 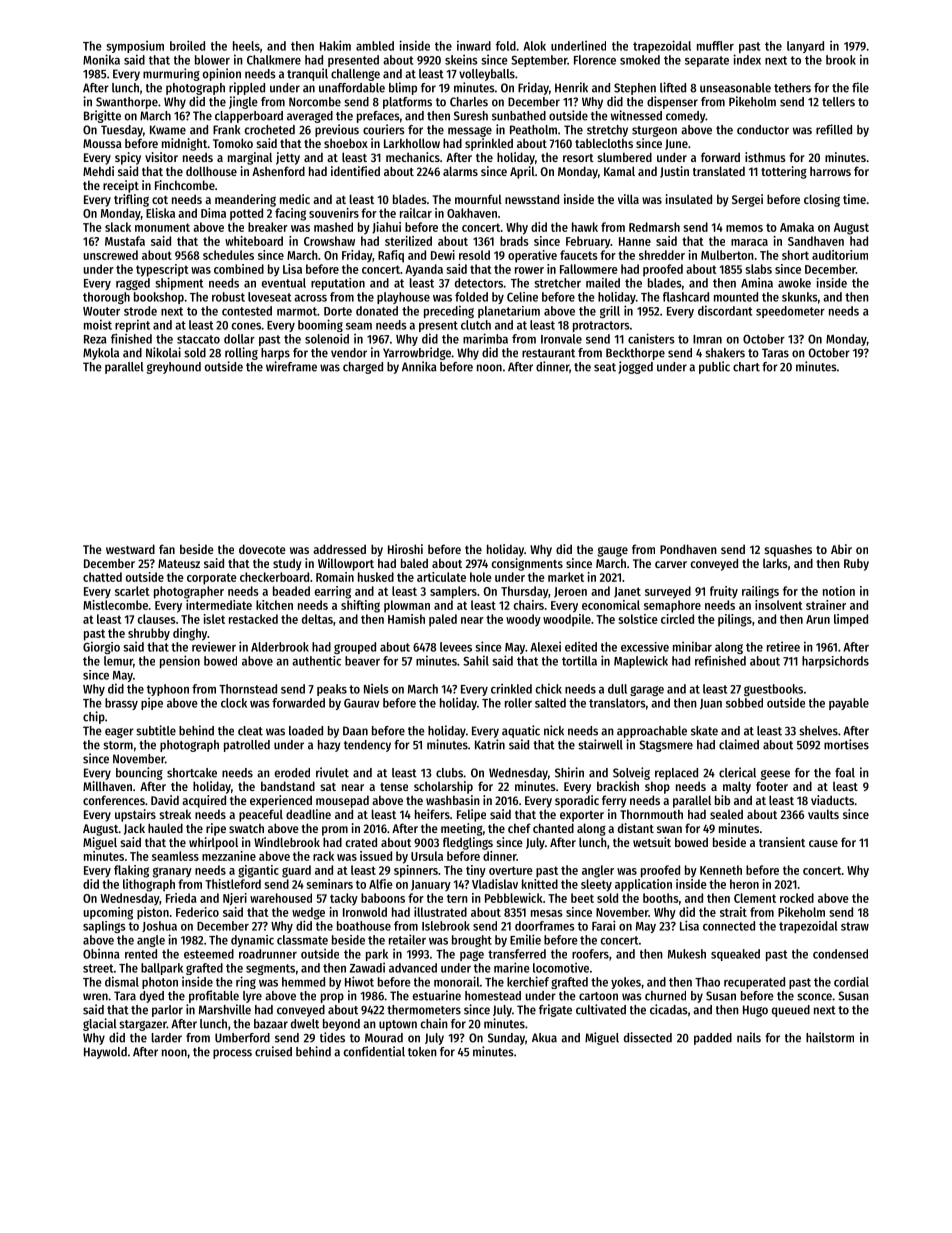 What do you see at coordinates (763, 130) in the screenshot?
I see `conductor` at bounding box center [763, 130].
